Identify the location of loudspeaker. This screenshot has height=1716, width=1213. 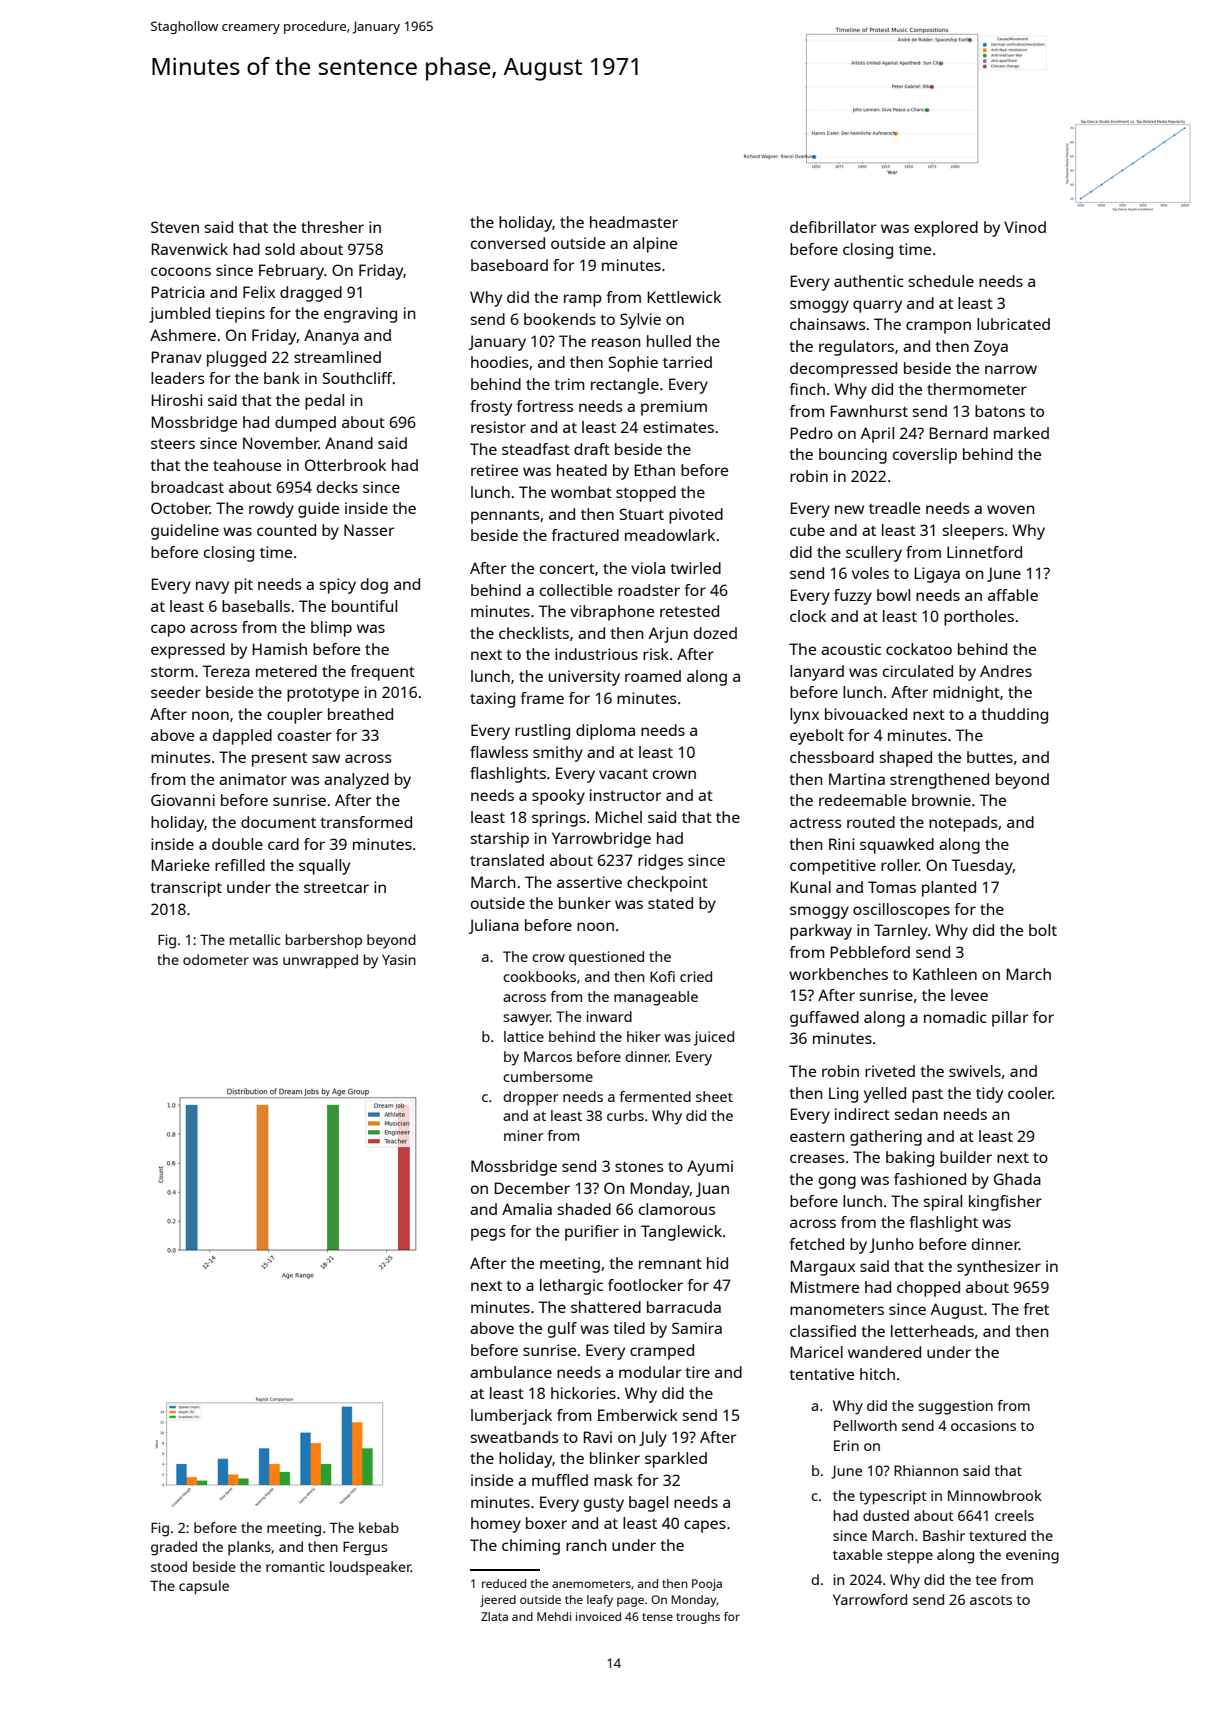
(370, 1568).
